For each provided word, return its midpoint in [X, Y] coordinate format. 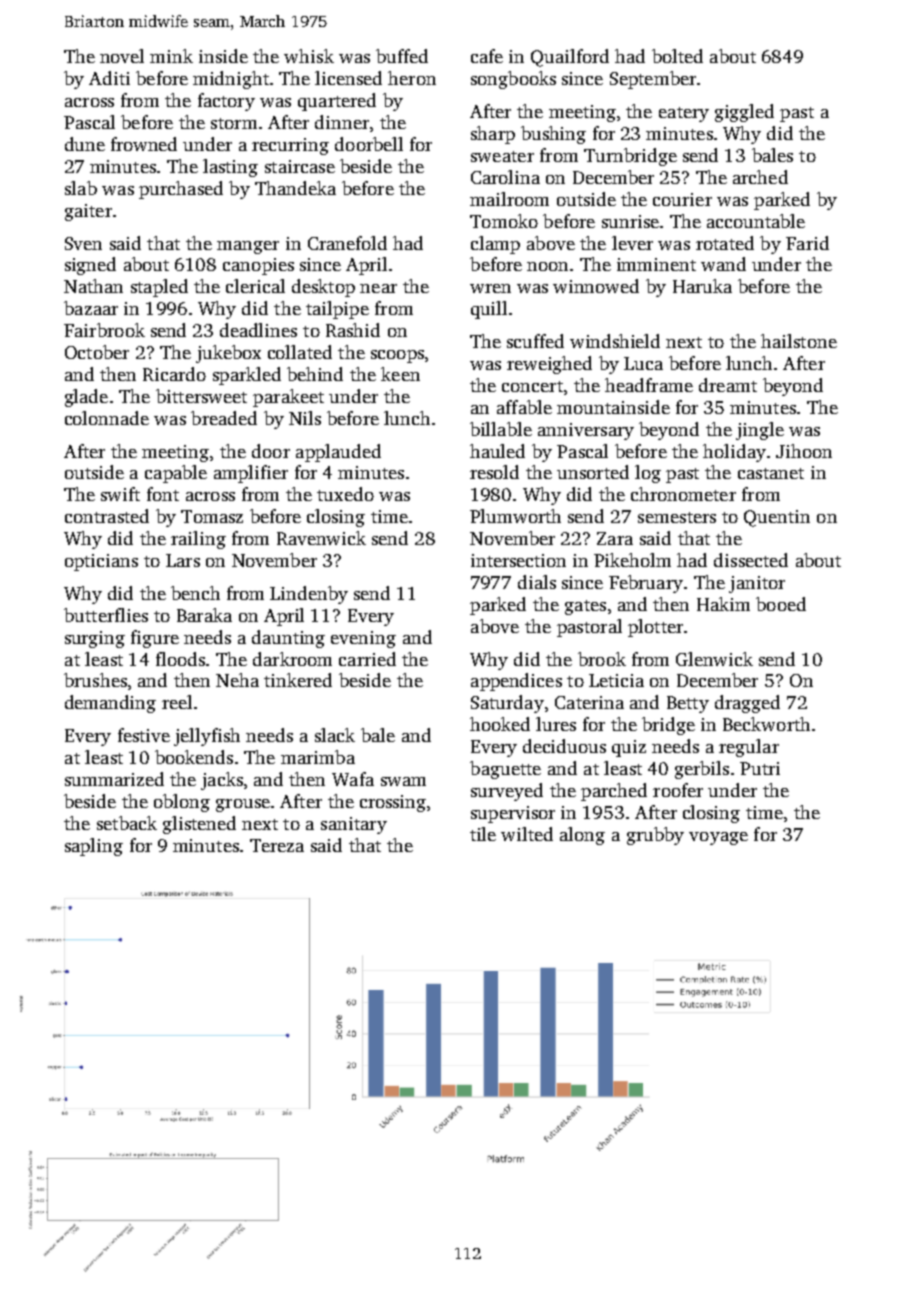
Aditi [109, 78]
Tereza [277, 845]
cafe [487, 56]
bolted [677, 56]
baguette [505, 770]
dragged [747, 704]
